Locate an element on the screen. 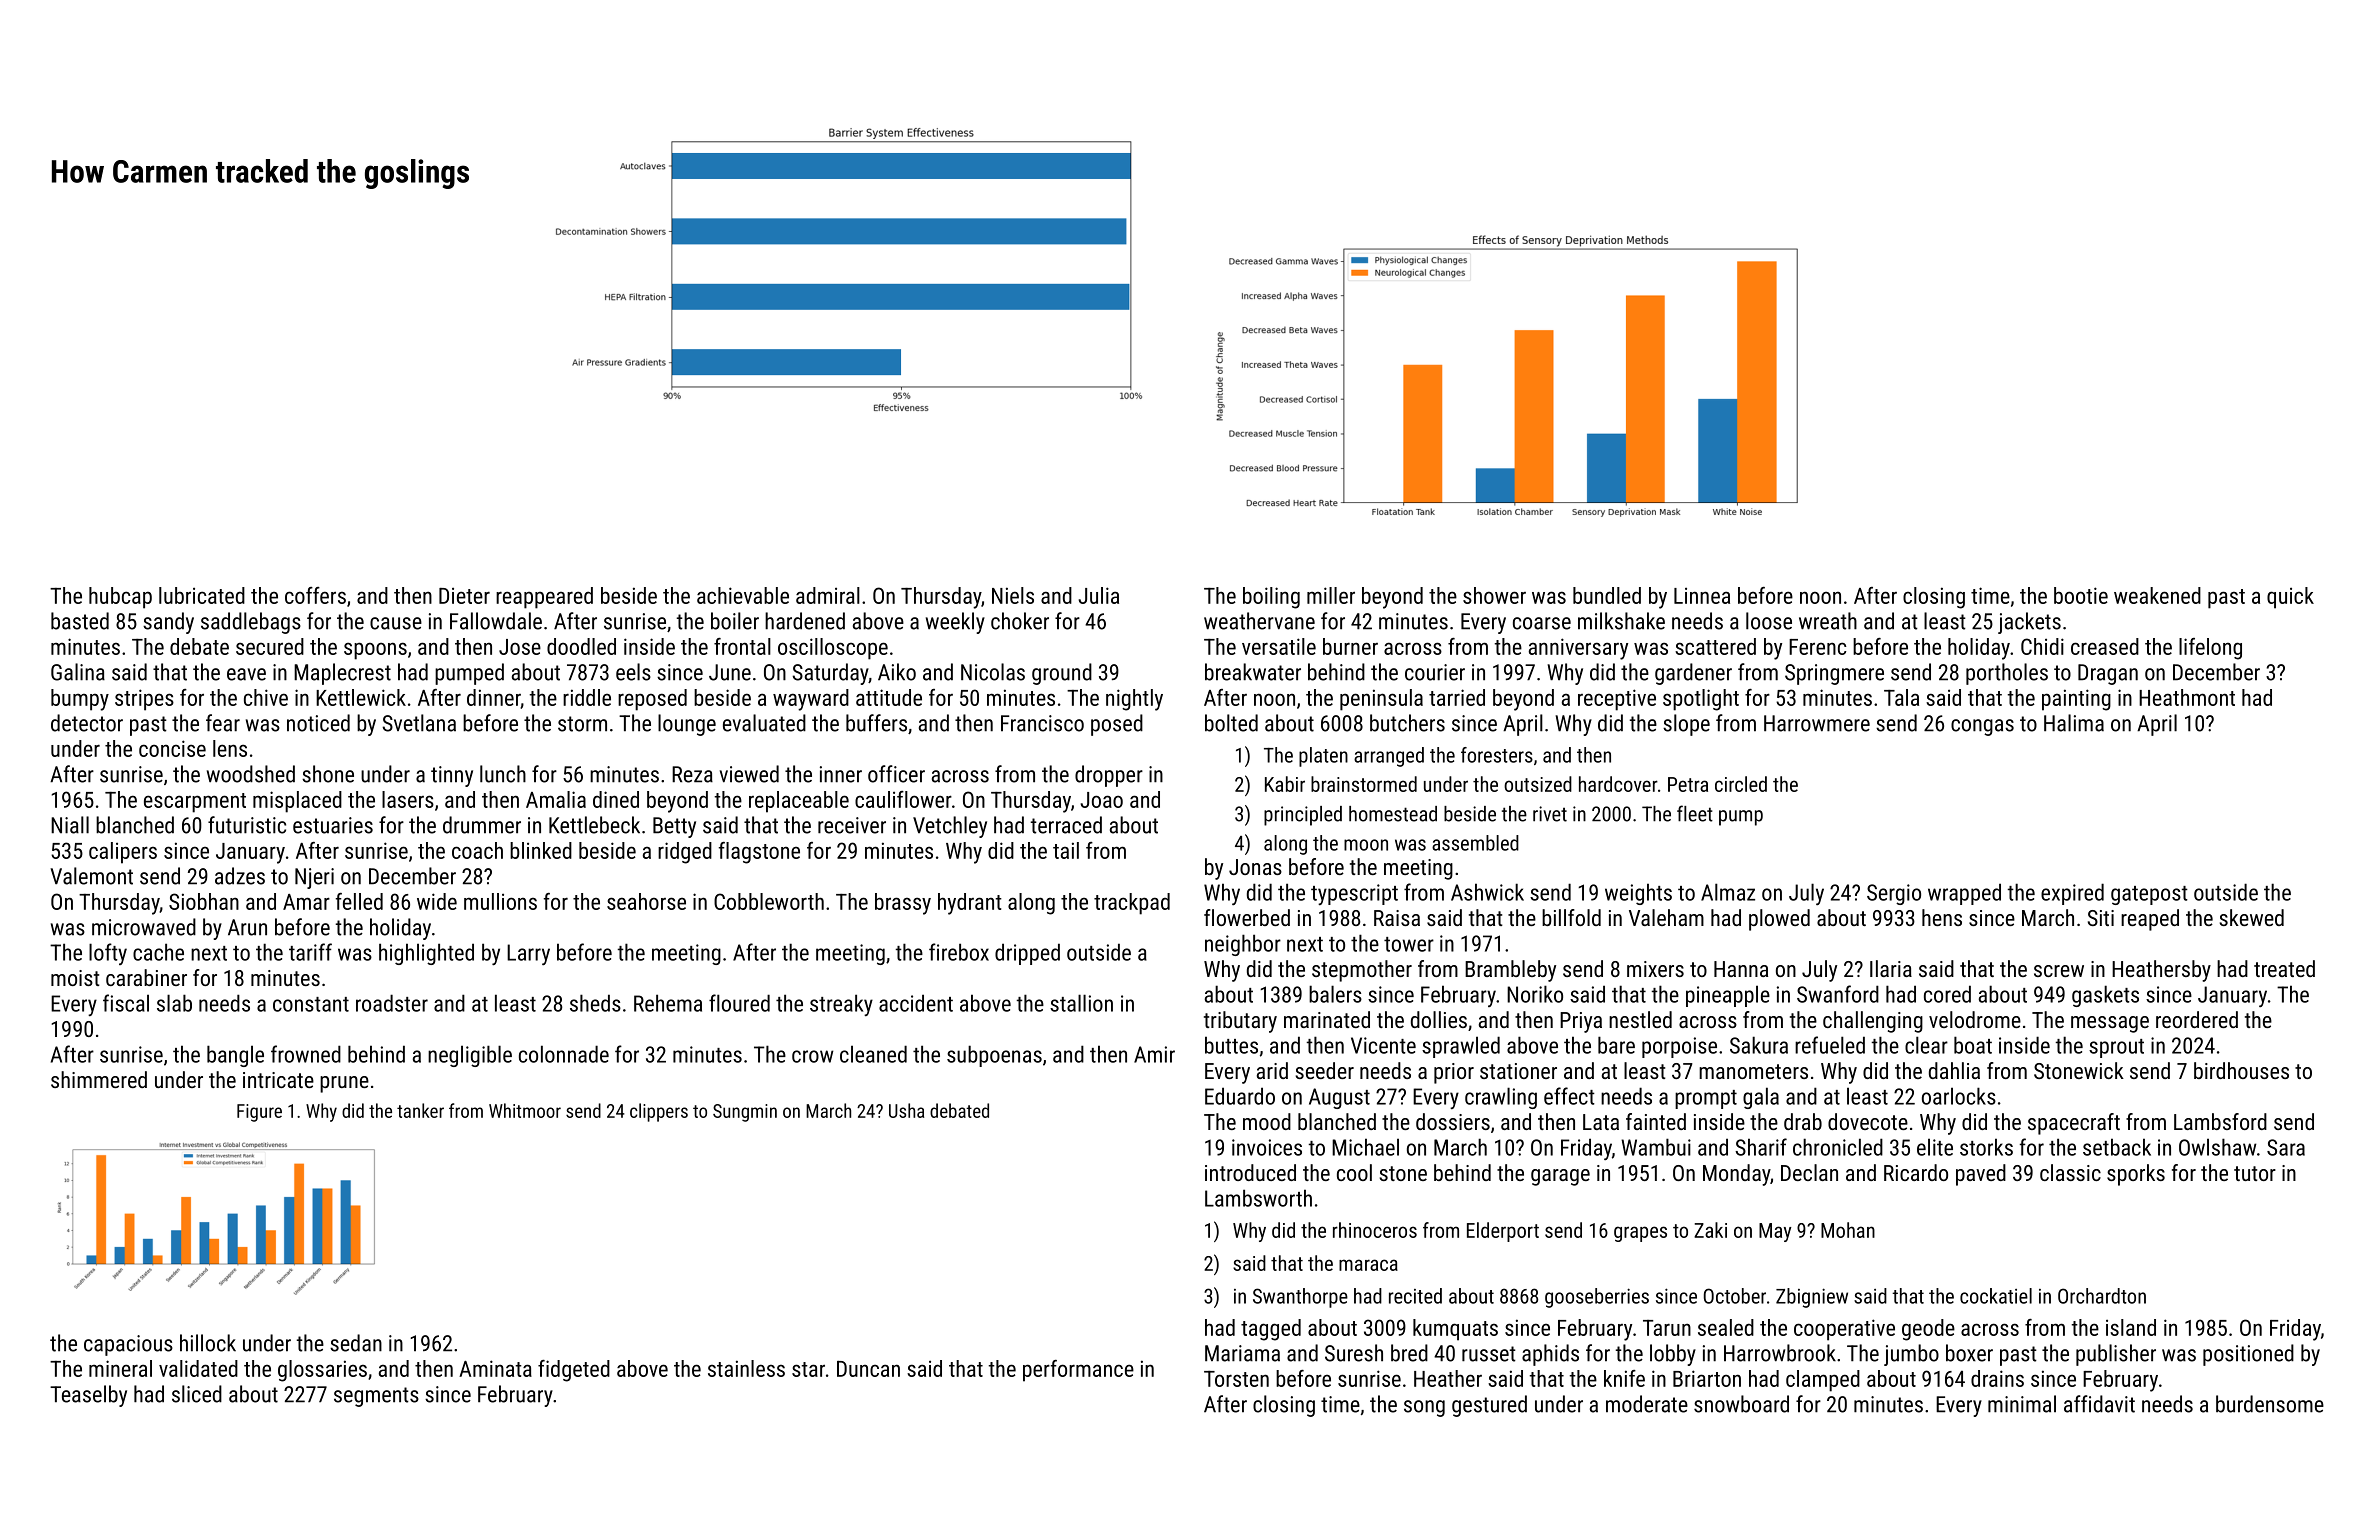 This screenshot has width=2380, height=1540. congas is located at coordinates (1982, 727).
